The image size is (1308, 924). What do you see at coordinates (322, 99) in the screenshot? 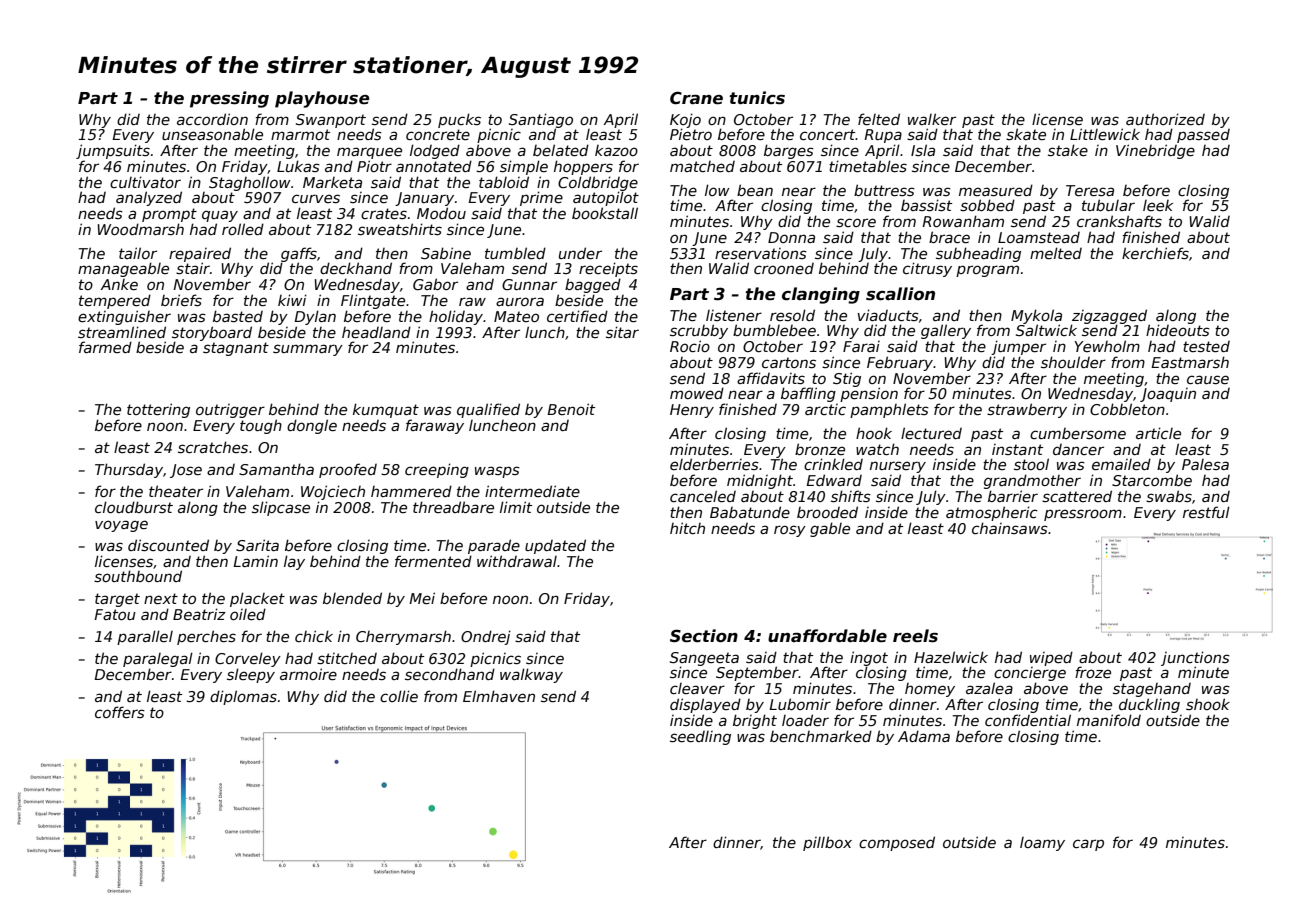
I see `playhouse` at bounding box center [322, 99].
